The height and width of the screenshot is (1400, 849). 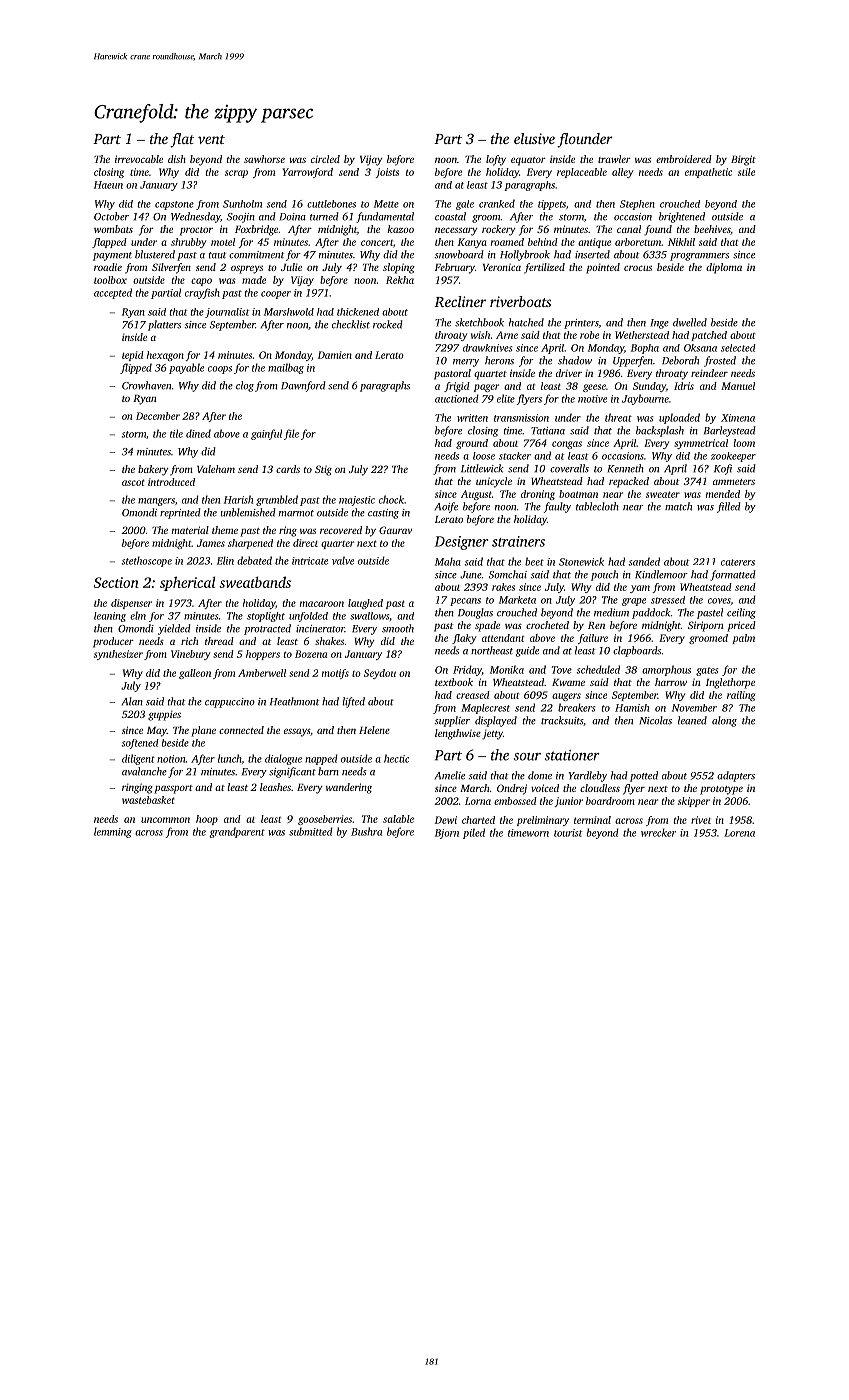 I want to click on pager, so click(x=486, y=388).
